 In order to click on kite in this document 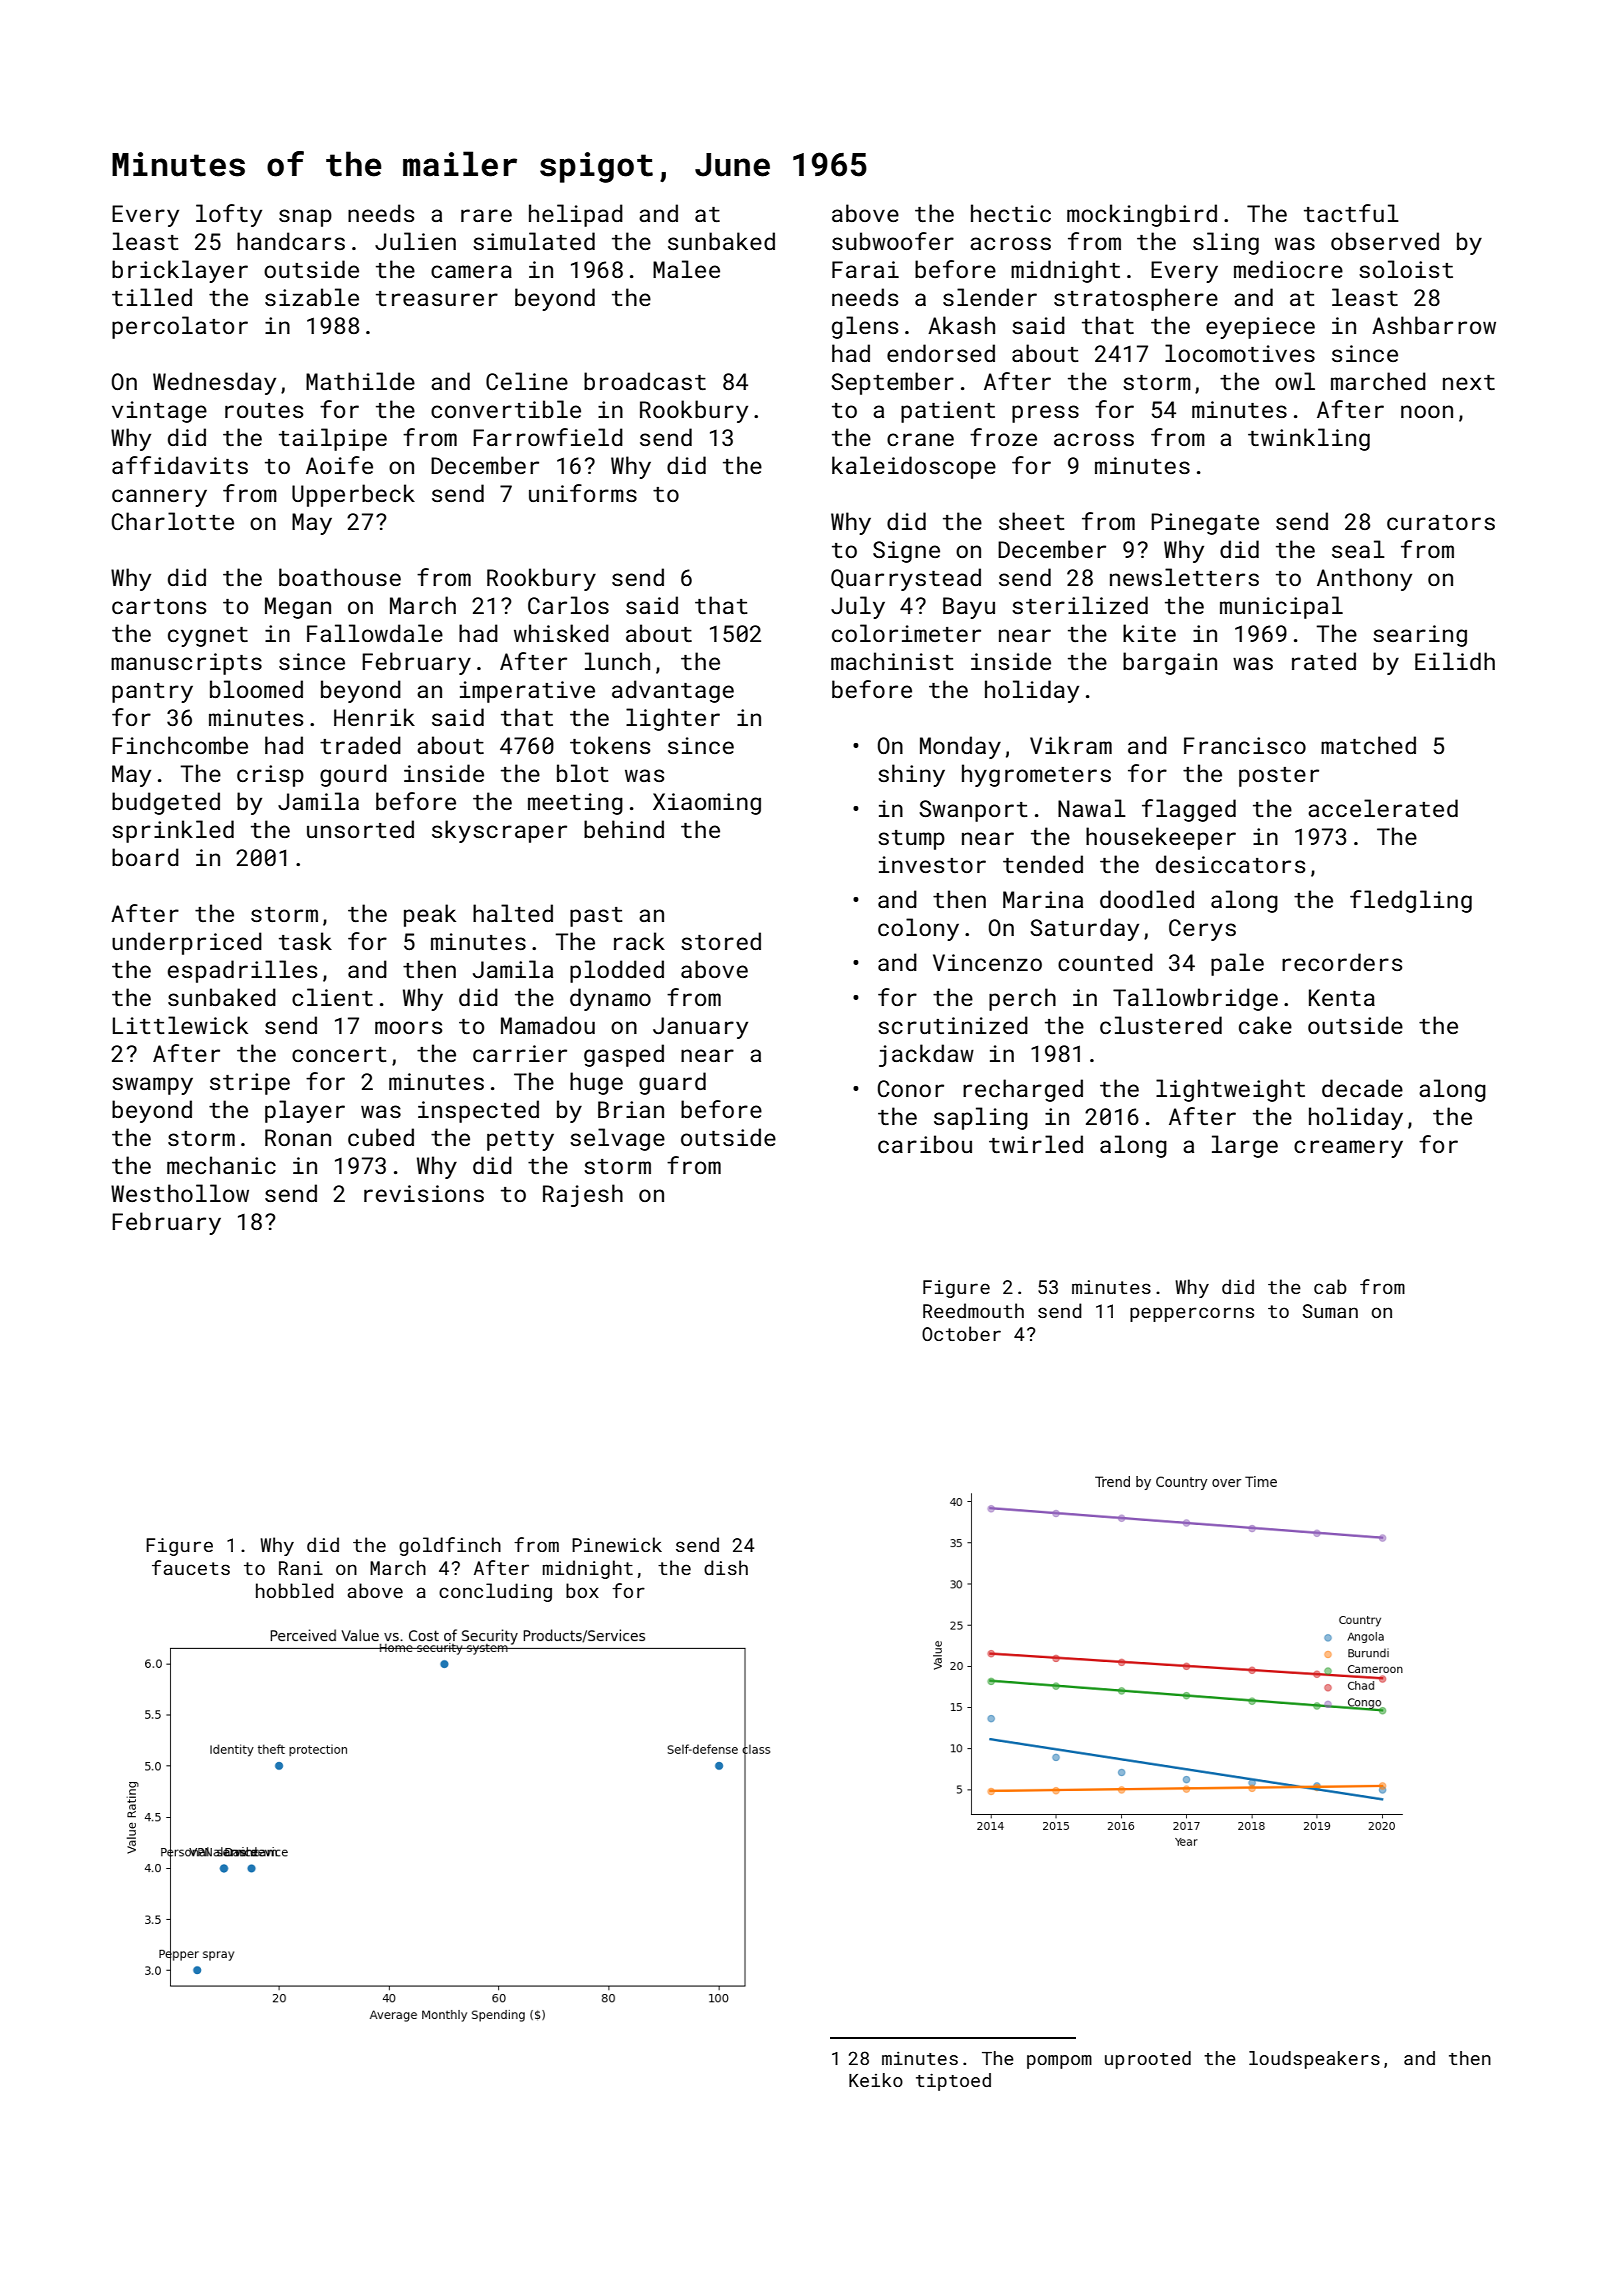, I will do `click(1149, 633)`.
